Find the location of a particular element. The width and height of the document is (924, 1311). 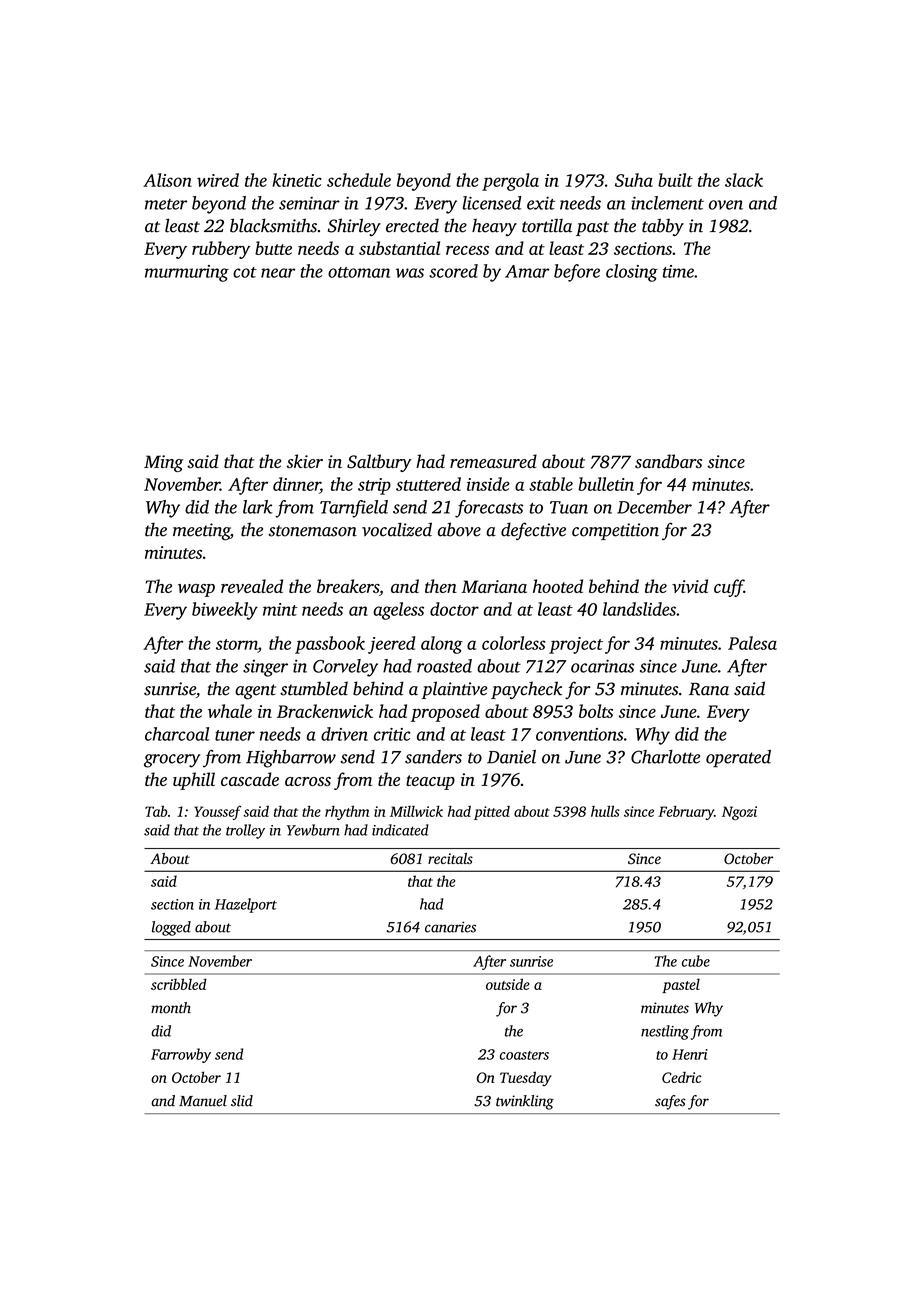

Manuel is located at coordinates (203, 1101).
